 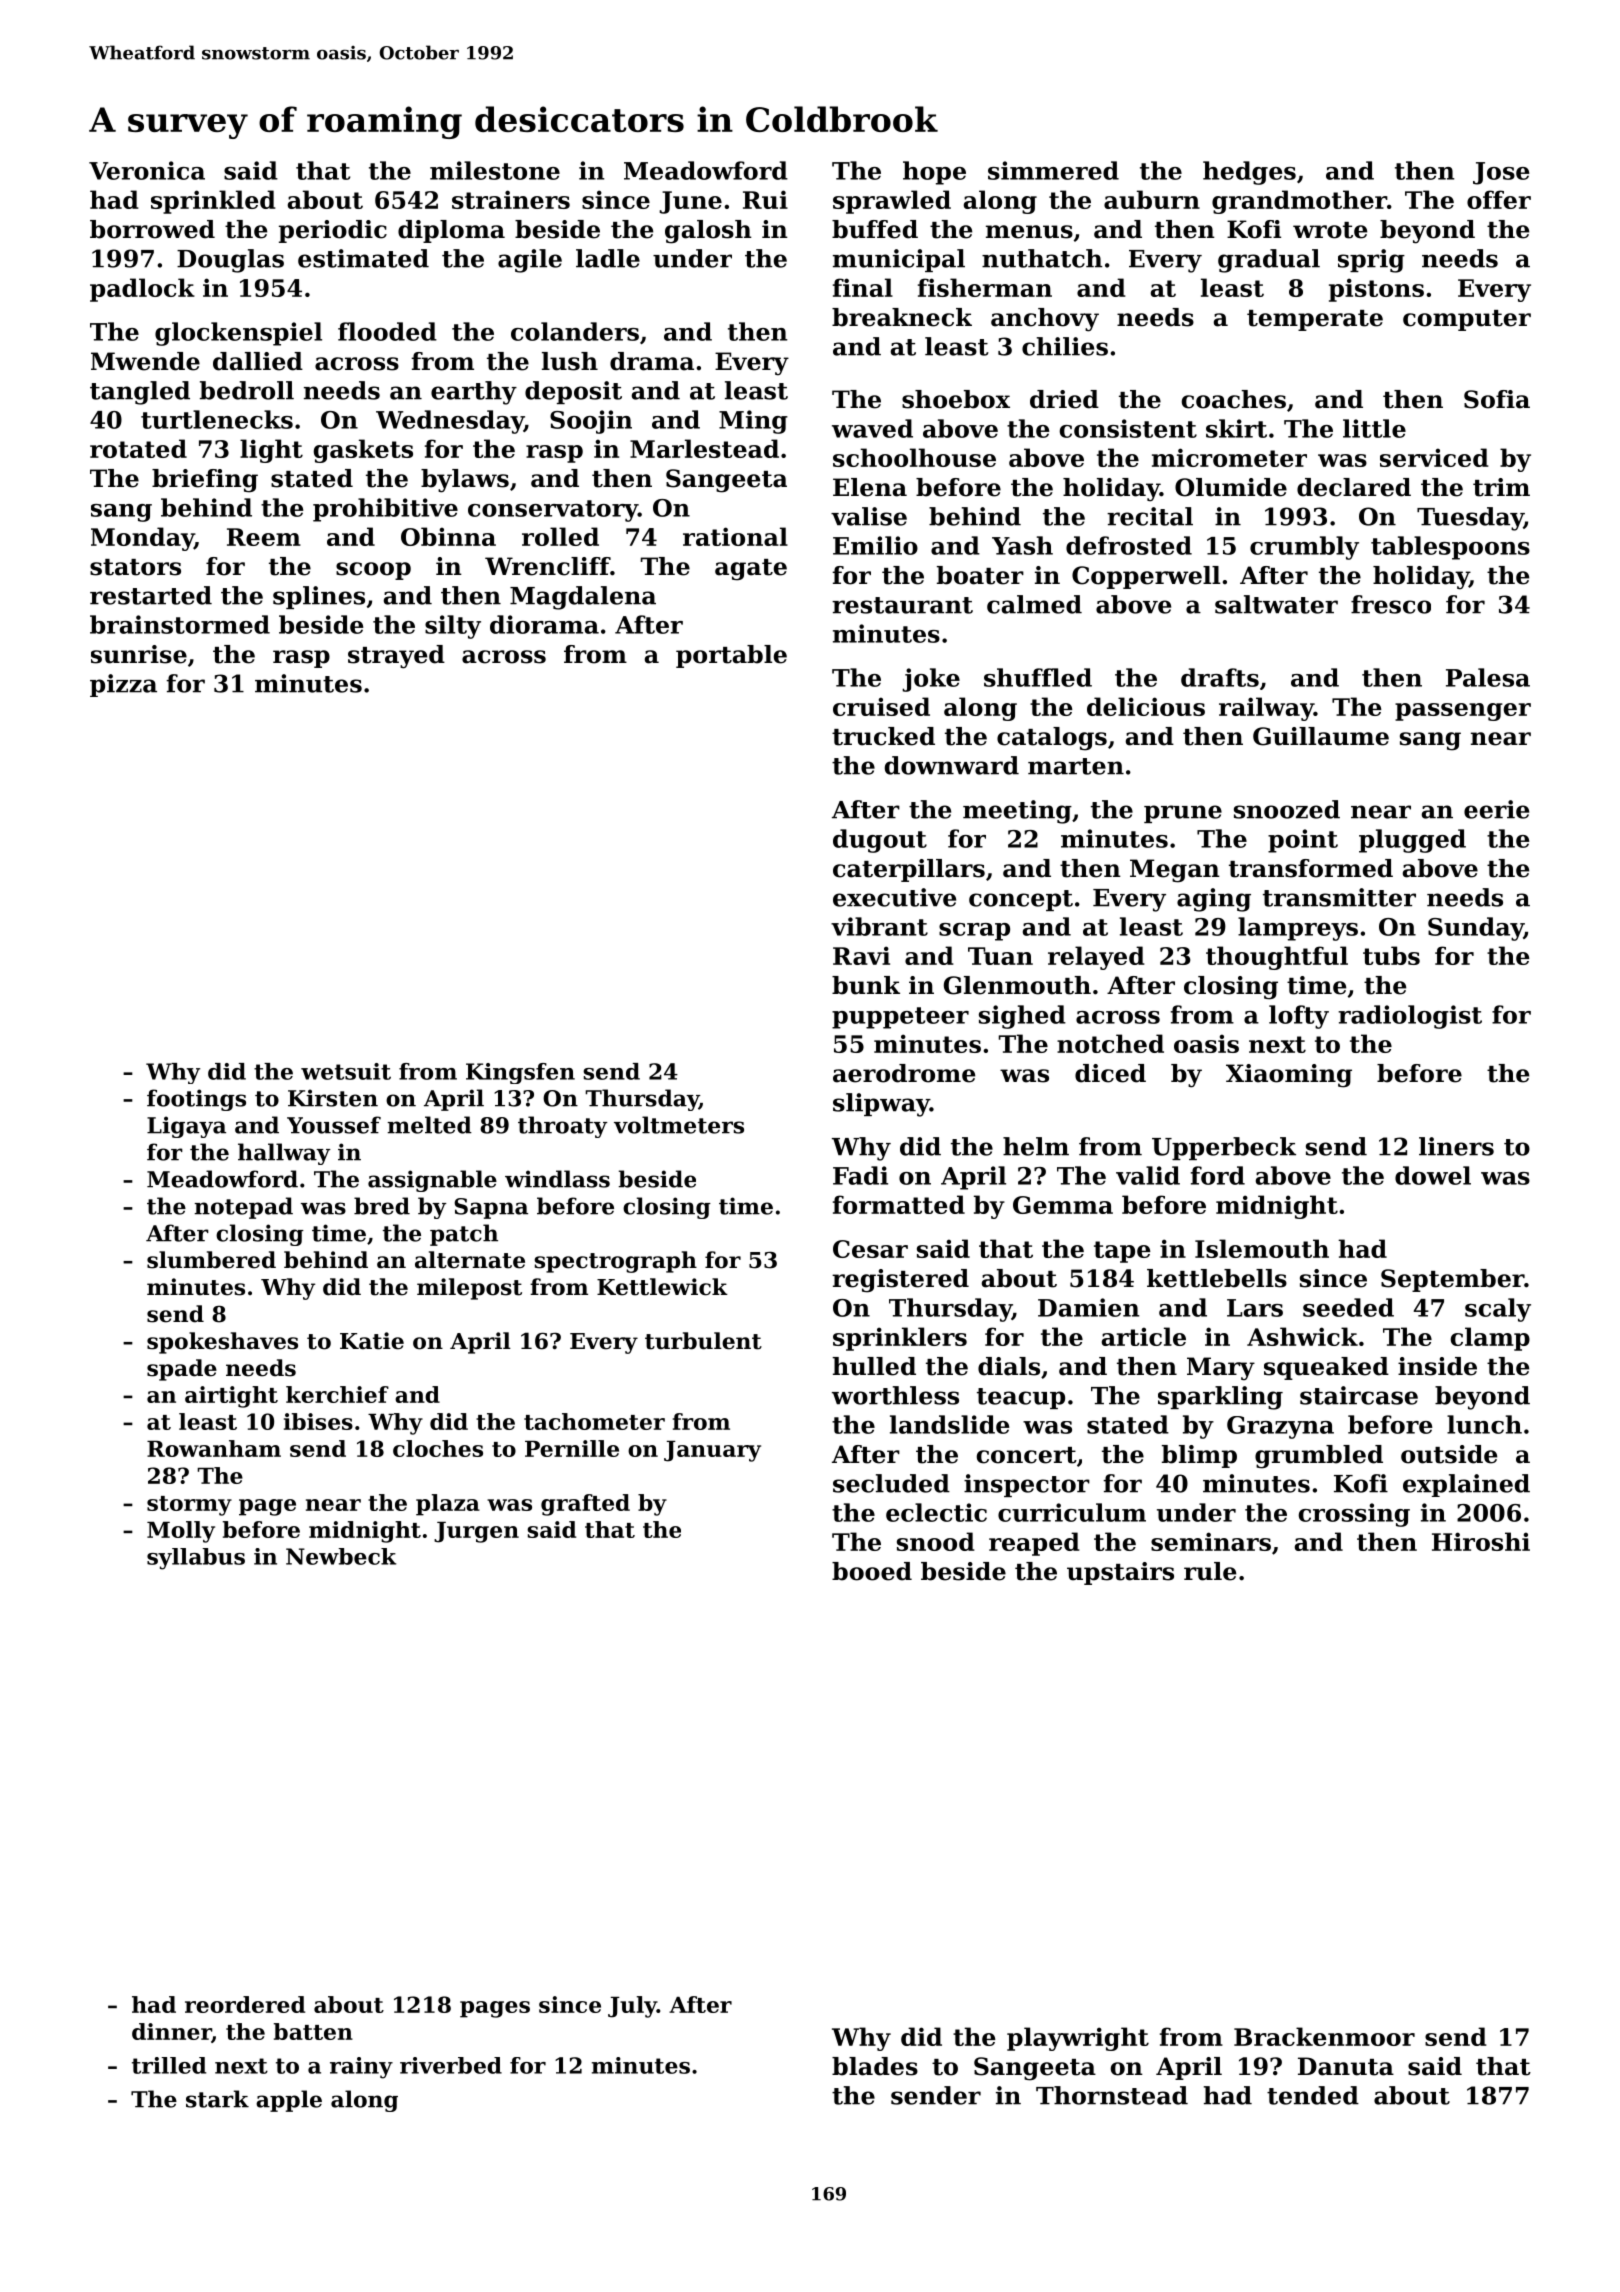 I want to click on reordered, so click(x=245, y=2004).
